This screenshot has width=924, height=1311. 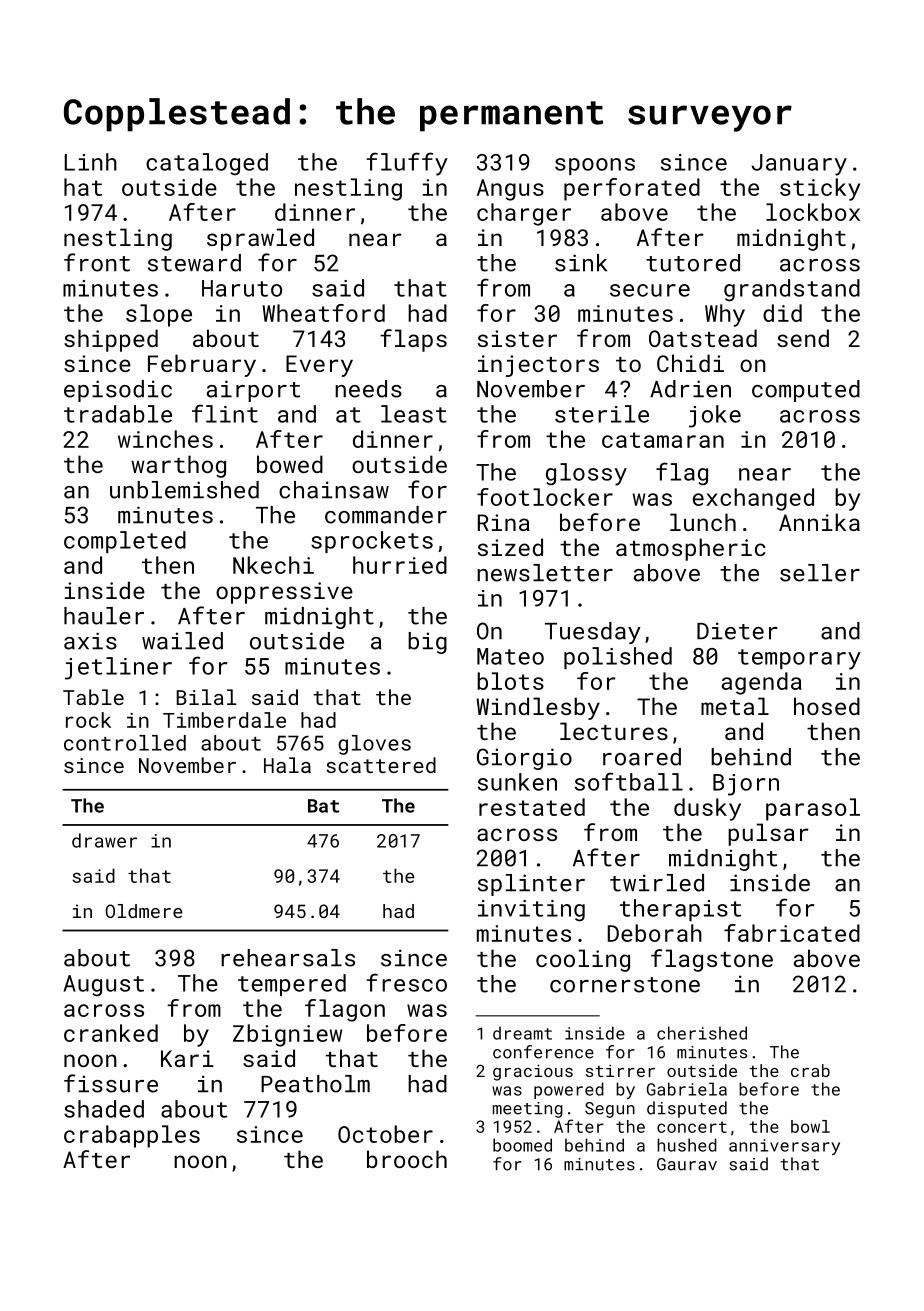 I want to click on unblemished, so click(x=184, y=490).
